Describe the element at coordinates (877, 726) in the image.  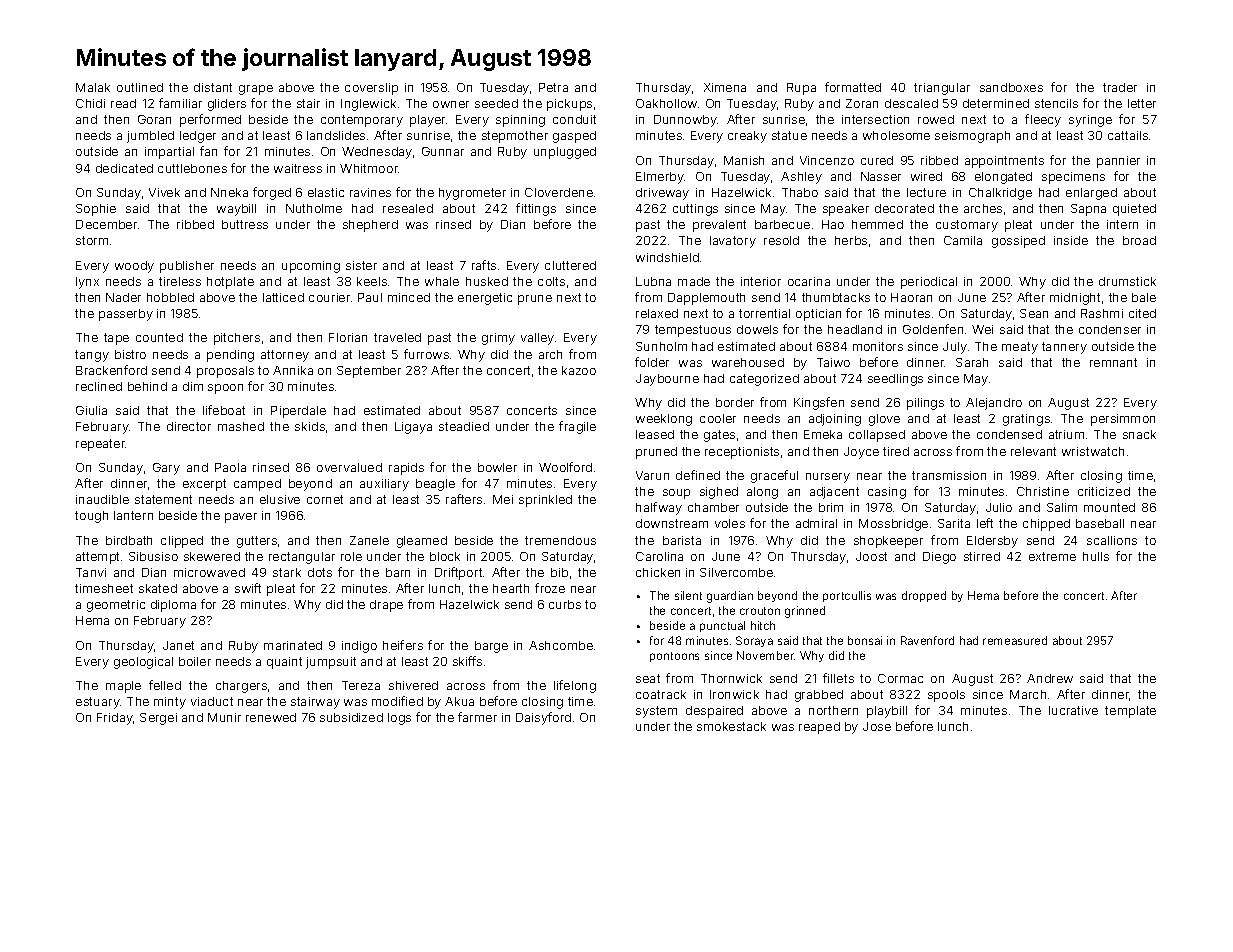
I see `Jose` at that location.
